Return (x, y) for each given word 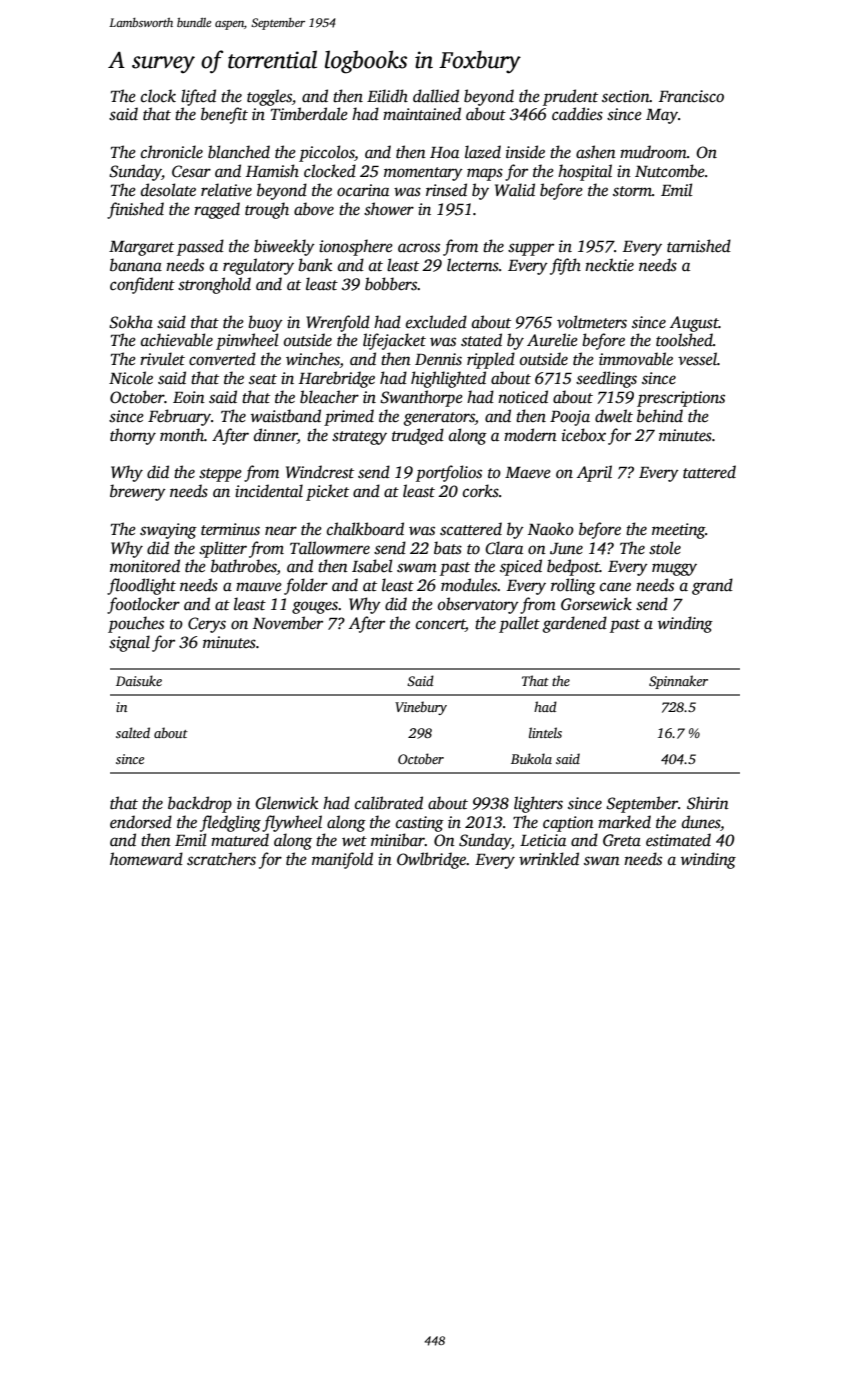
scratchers (221, 859)
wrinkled (549, 859)
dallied (436, 96)
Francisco (691, 96)
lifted (198, 97)
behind (660, 416)
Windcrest (320, 472)
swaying (168, 531)
